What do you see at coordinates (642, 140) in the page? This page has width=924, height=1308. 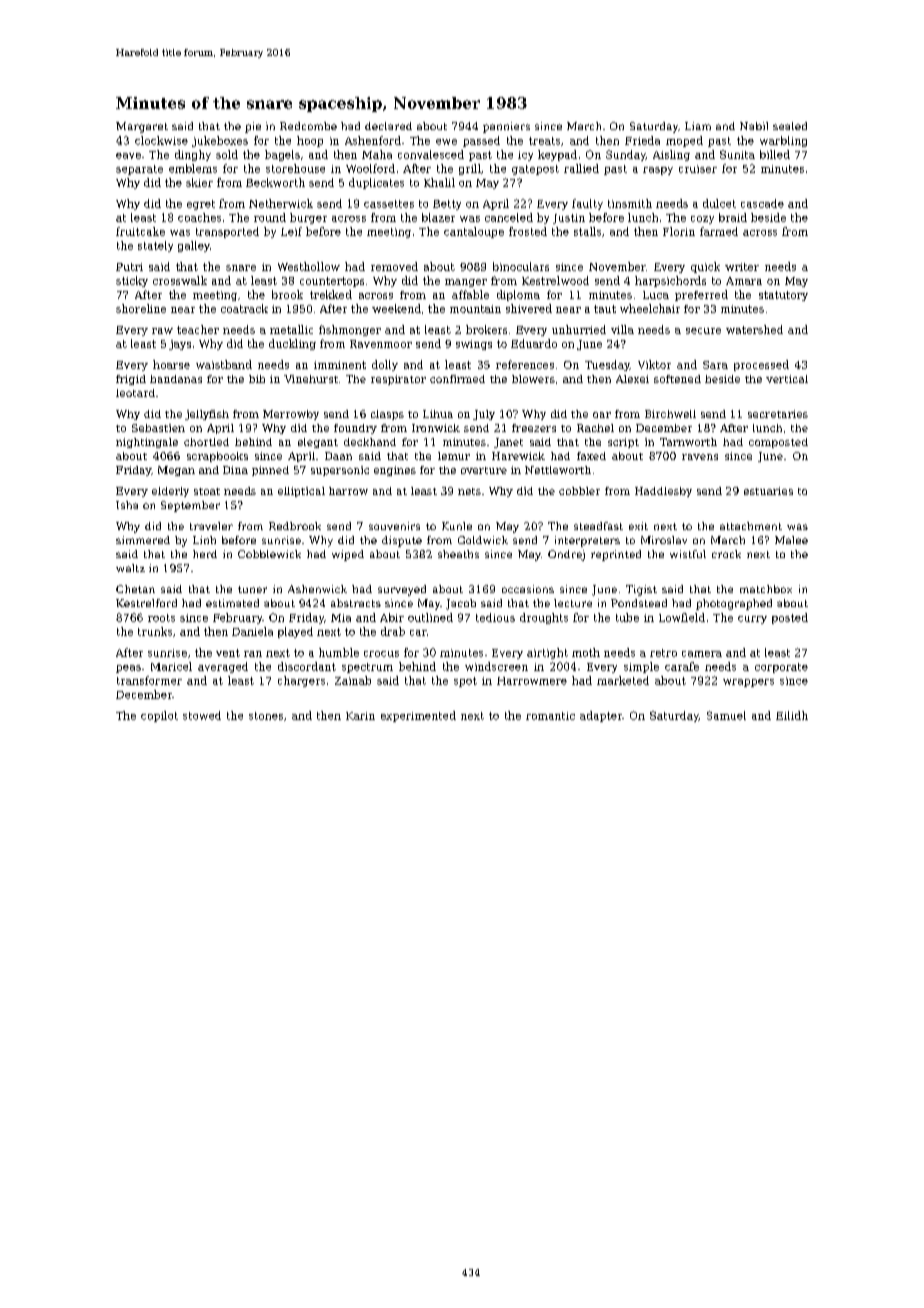 I see `Frieda` at bounding box center [642, 140].
